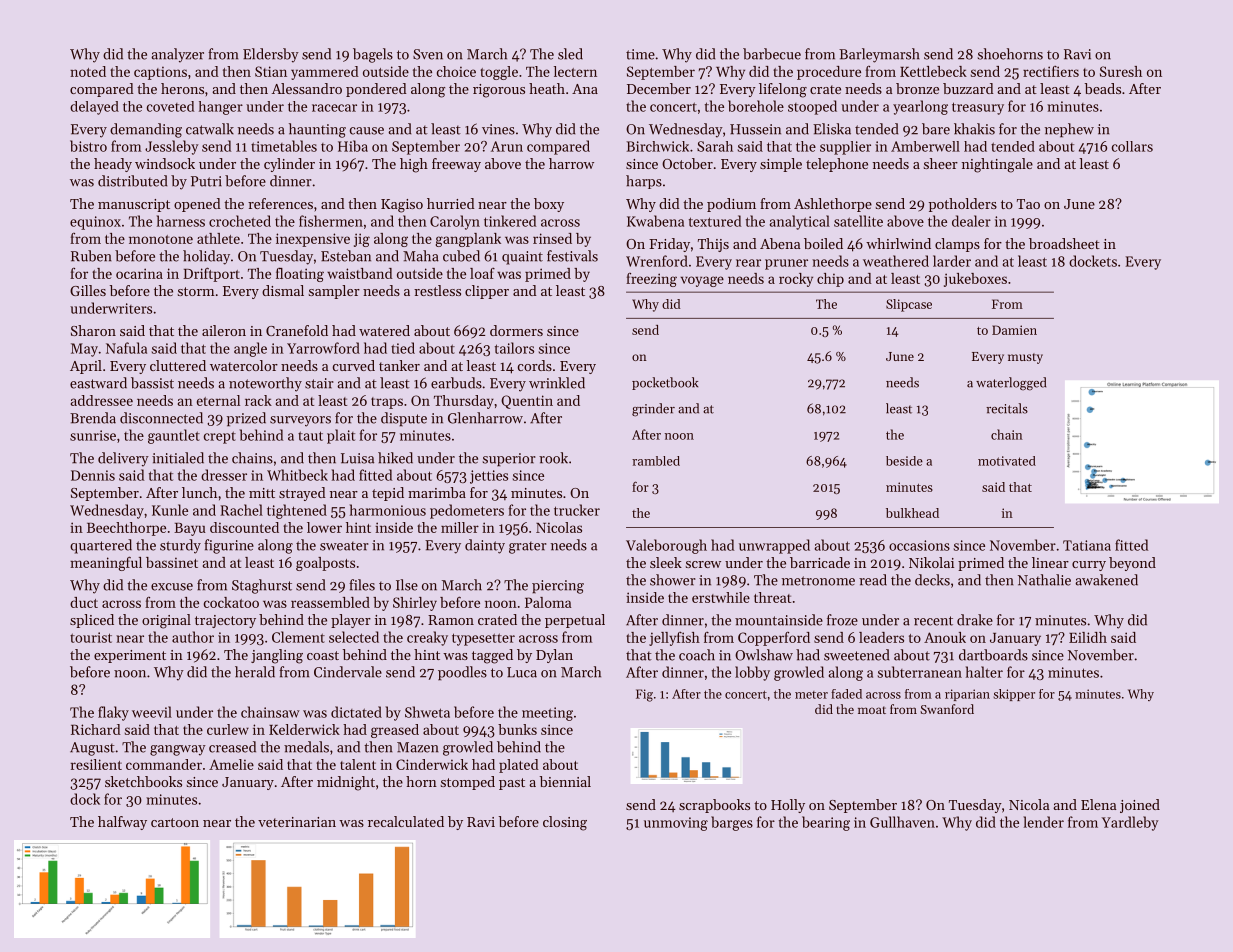  Describe the element at coordinates (553, 458) in the screenshot. I see `rook` at that location.
